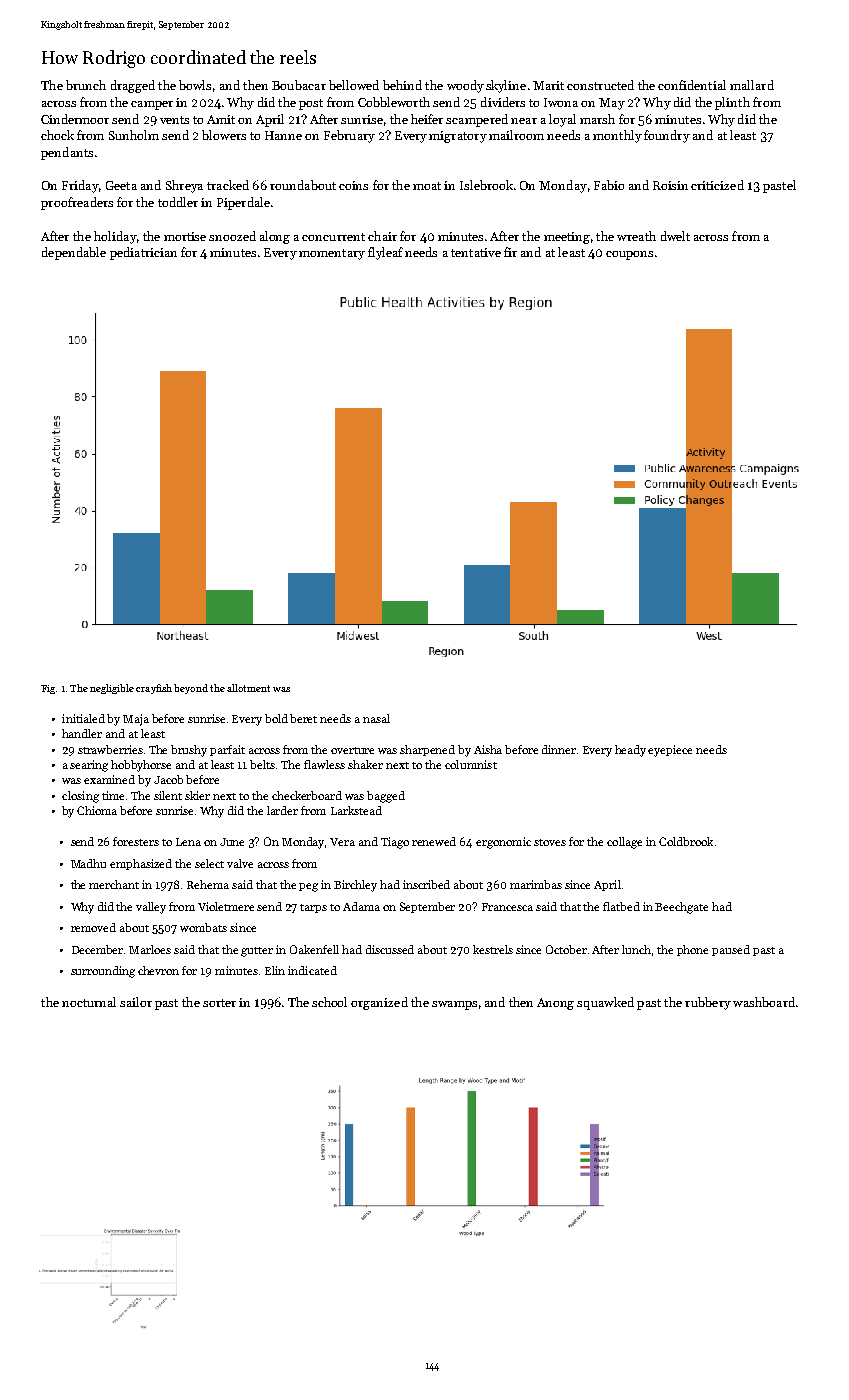  What do you see at coordinates (57, 135) in the screenshot?
I see `chock` at bounding box center [57, 135].
